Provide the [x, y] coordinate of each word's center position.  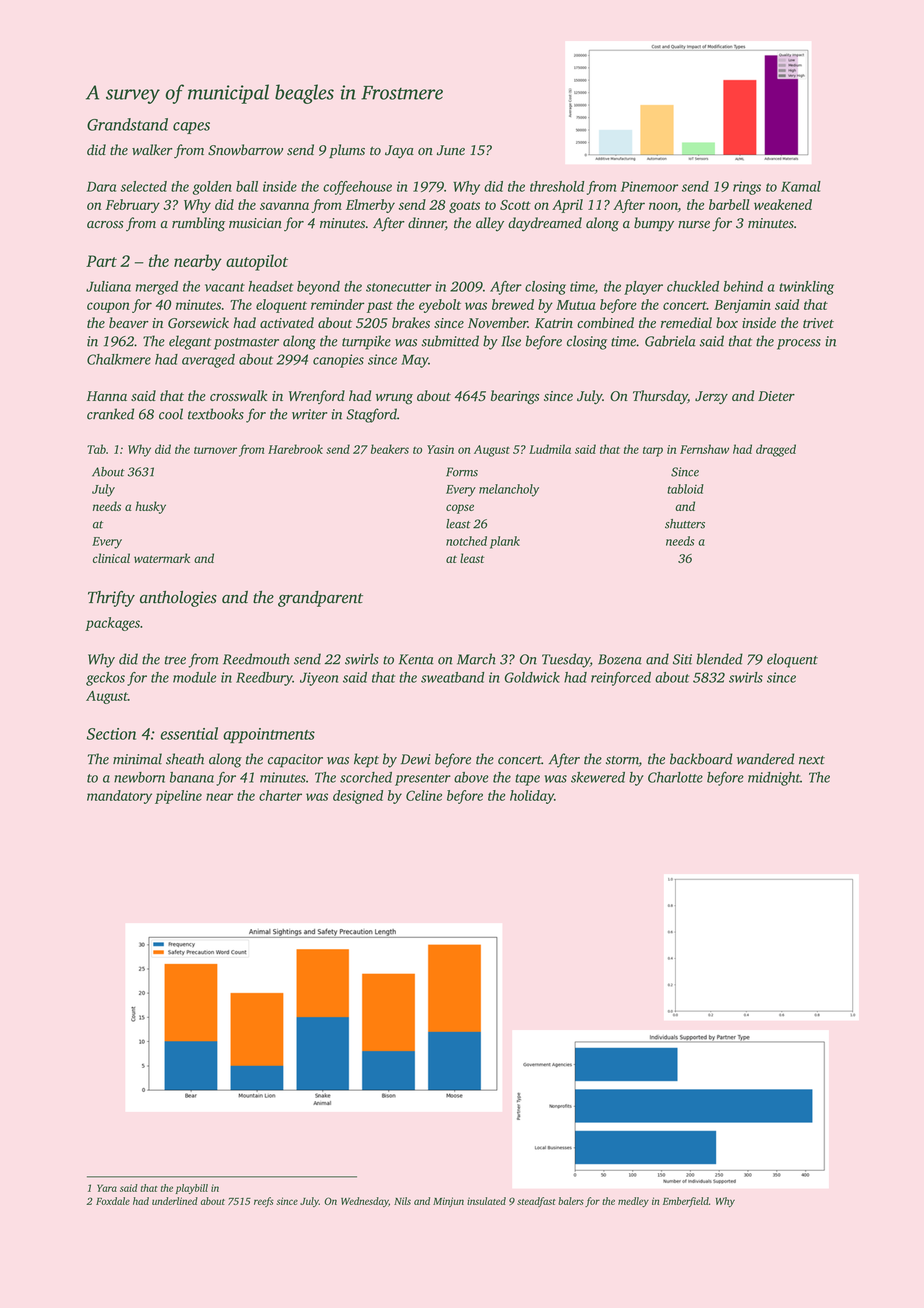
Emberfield [686, 1202]
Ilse [511, 341]
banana [192, 777]
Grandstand [127, 124]
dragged [776, 450]
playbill [191, 1189]
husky [150, 507]
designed [358, 797]
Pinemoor [649, 186]
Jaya [399, 152]
